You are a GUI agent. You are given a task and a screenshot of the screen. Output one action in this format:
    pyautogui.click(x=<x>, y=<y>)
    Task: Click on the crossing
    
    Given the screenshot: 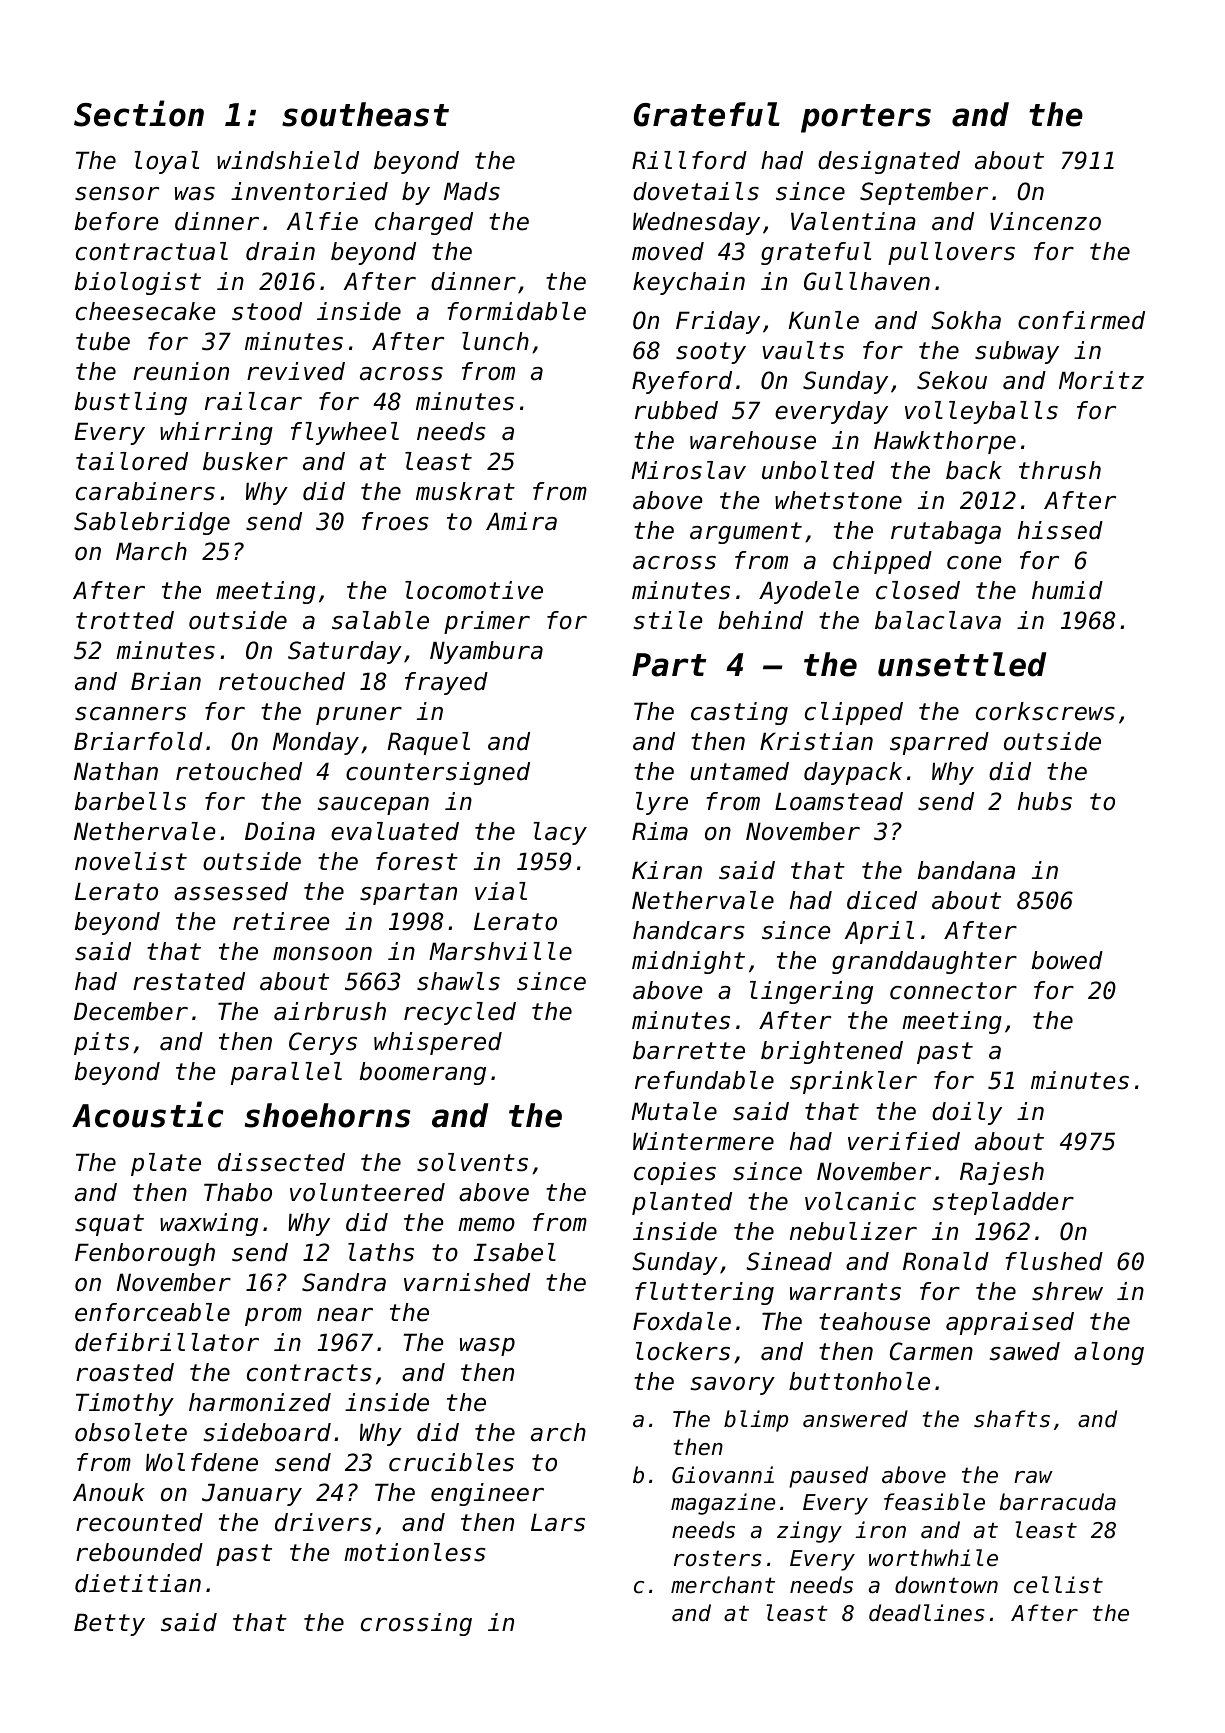 What is the action you would take?
    pyautogui.click(x=416, y=1624)
